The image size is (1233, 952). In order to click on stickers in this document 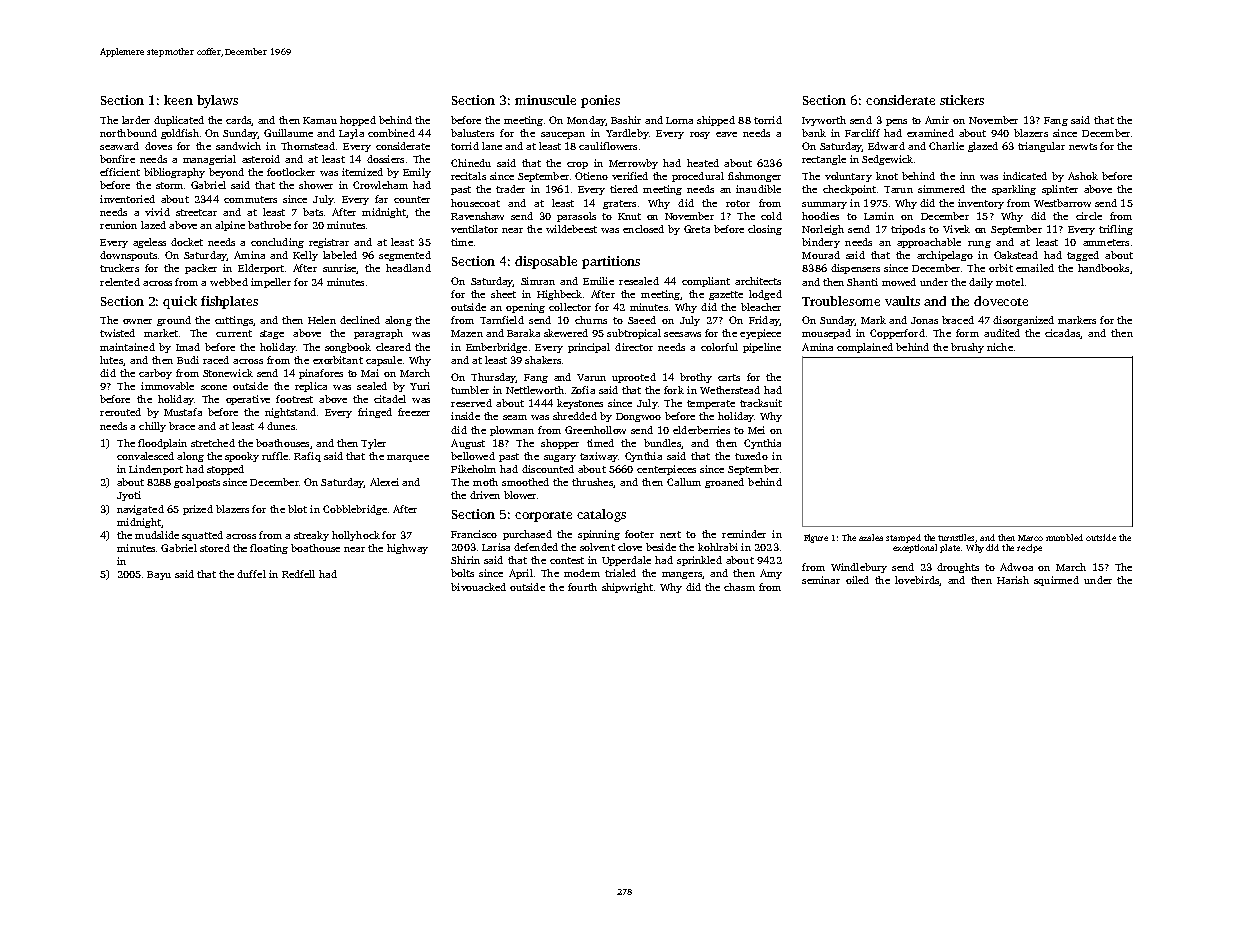, I will do `click(962, 100)`.
